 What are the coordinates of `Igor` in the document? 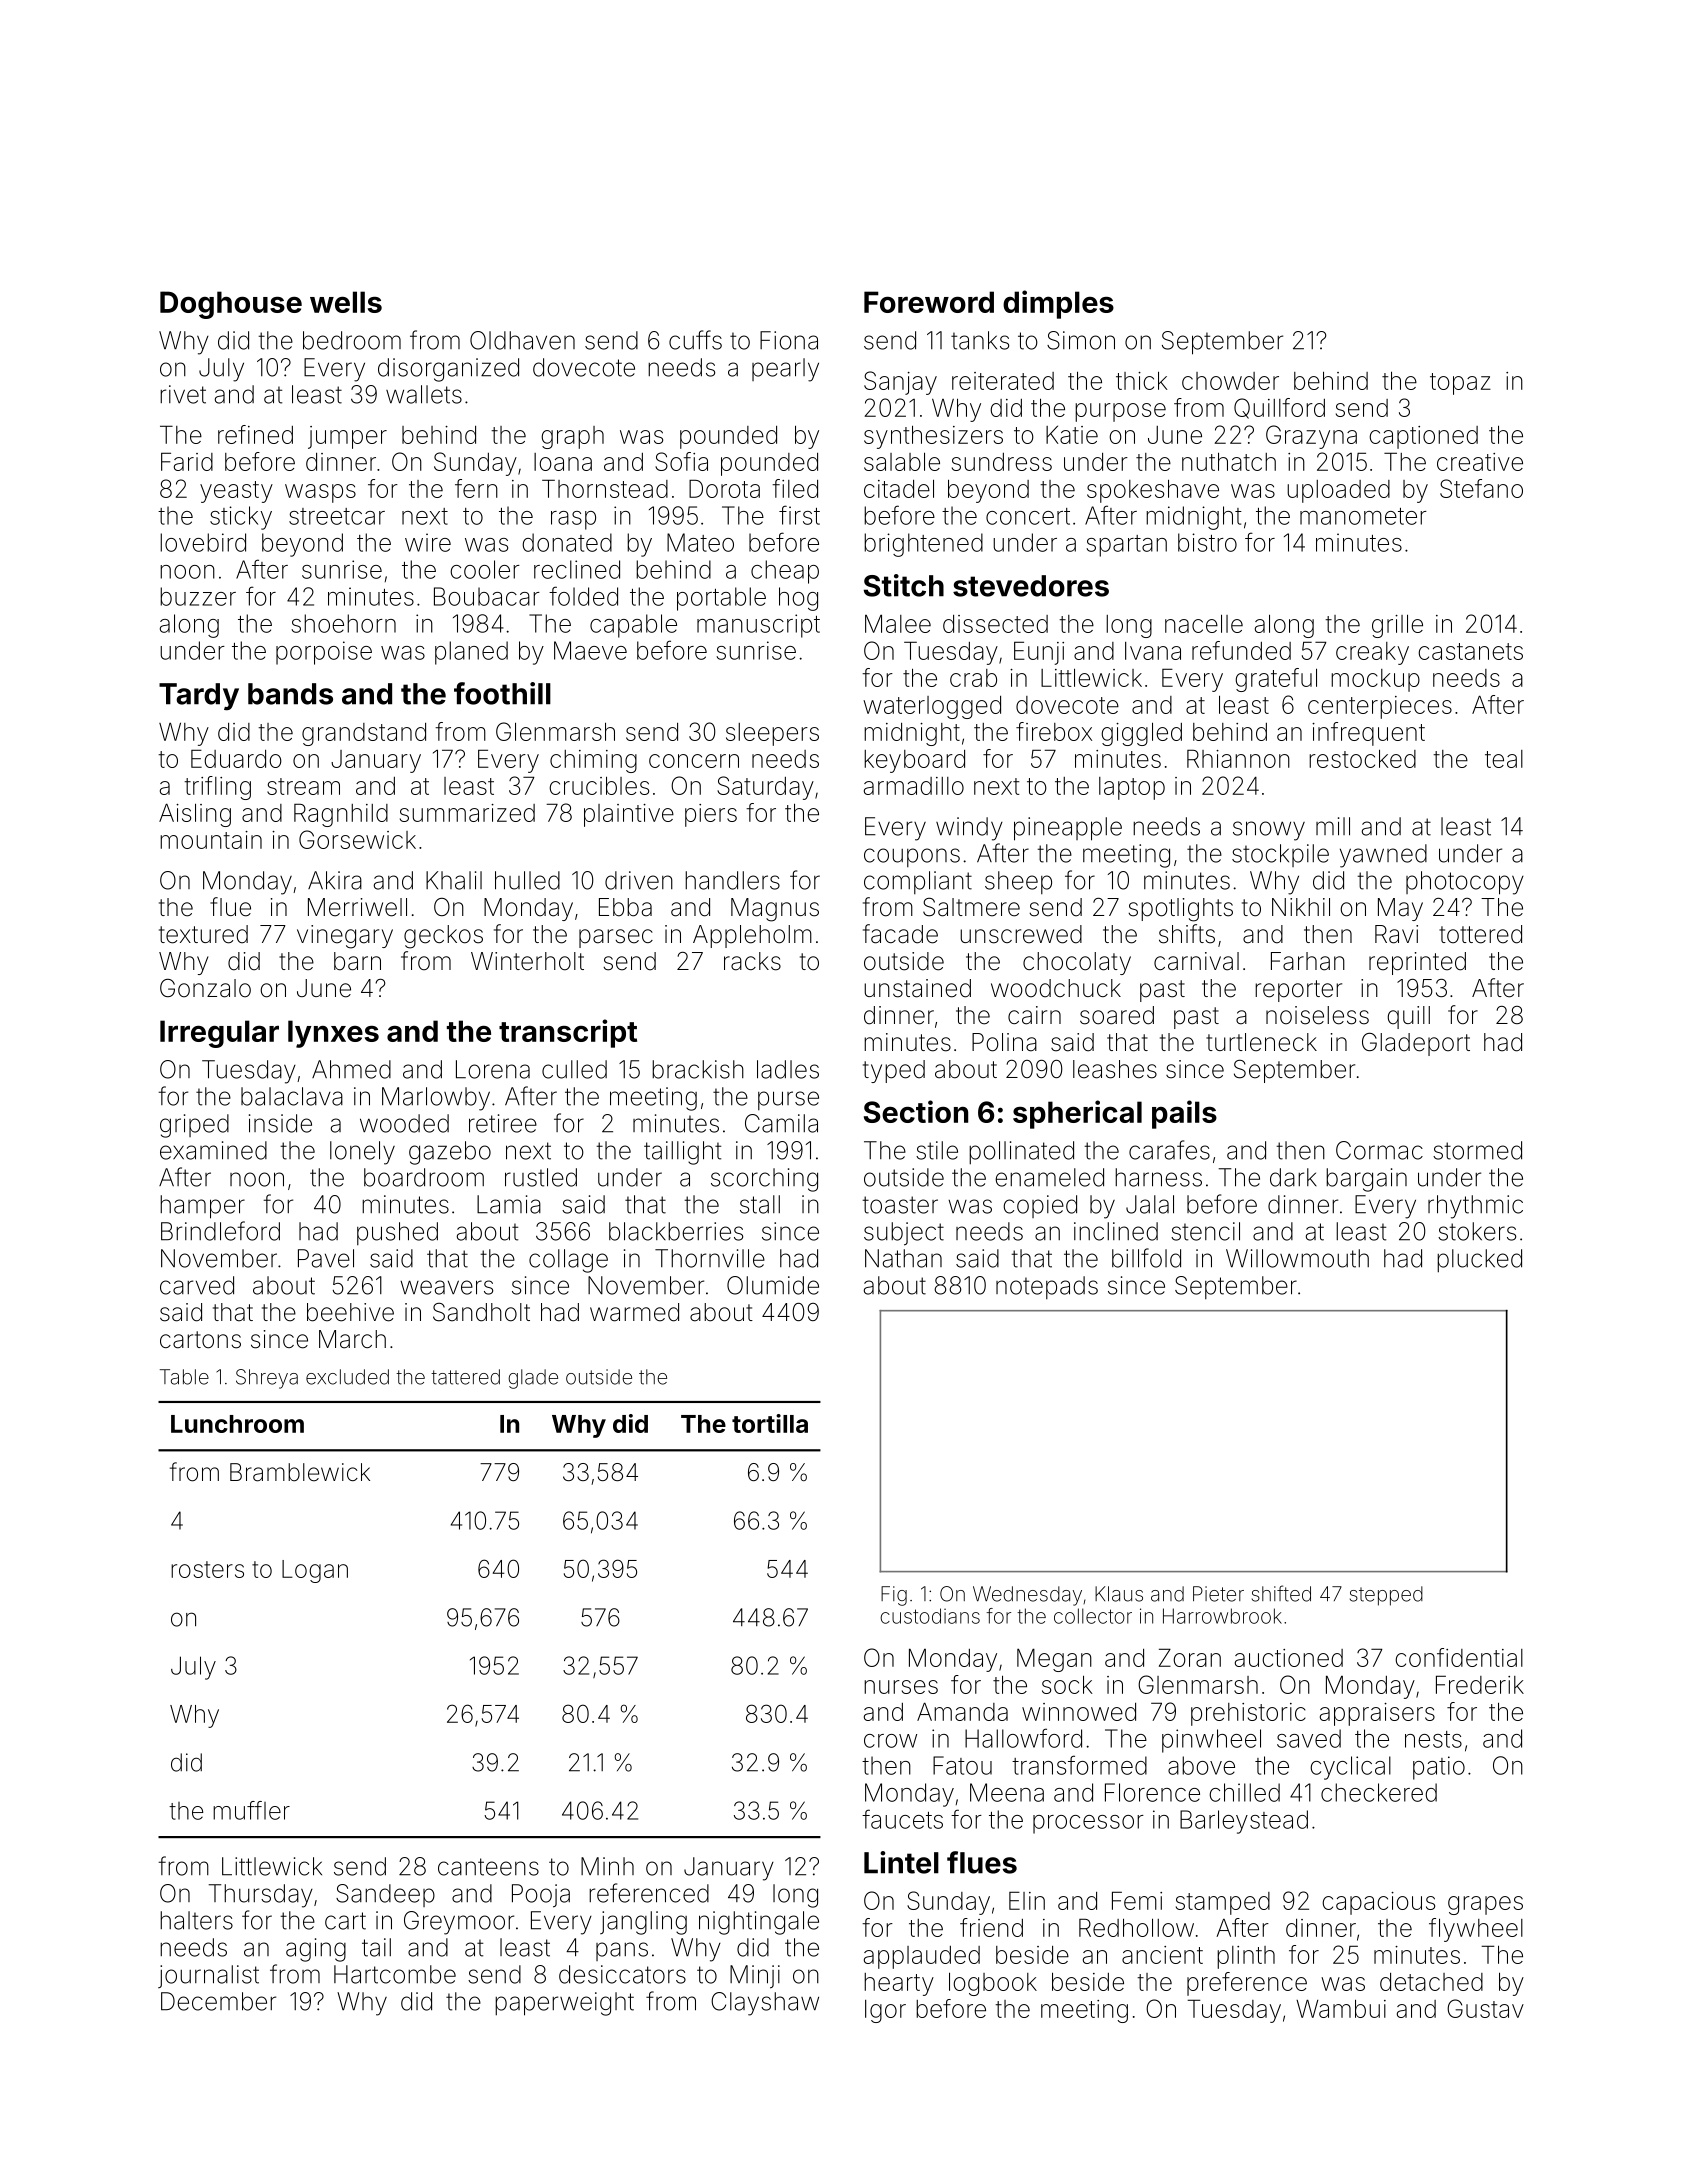 It's located at (885, 2011).
